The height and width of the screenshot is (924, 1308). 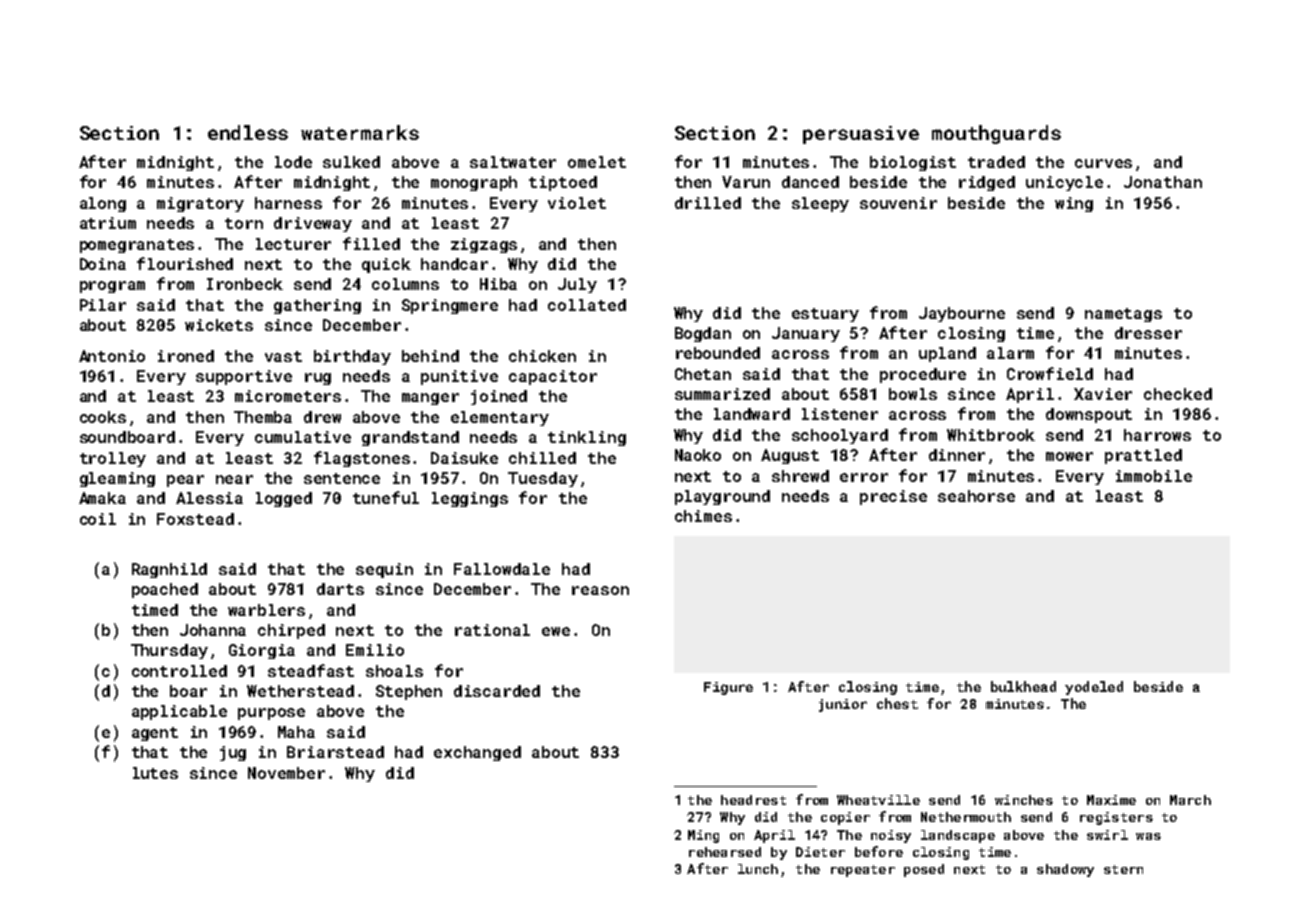 What do you see at coordinates (861, 135) in the screenshot?
I see `persuasive` at bounding box center [861, 135].
